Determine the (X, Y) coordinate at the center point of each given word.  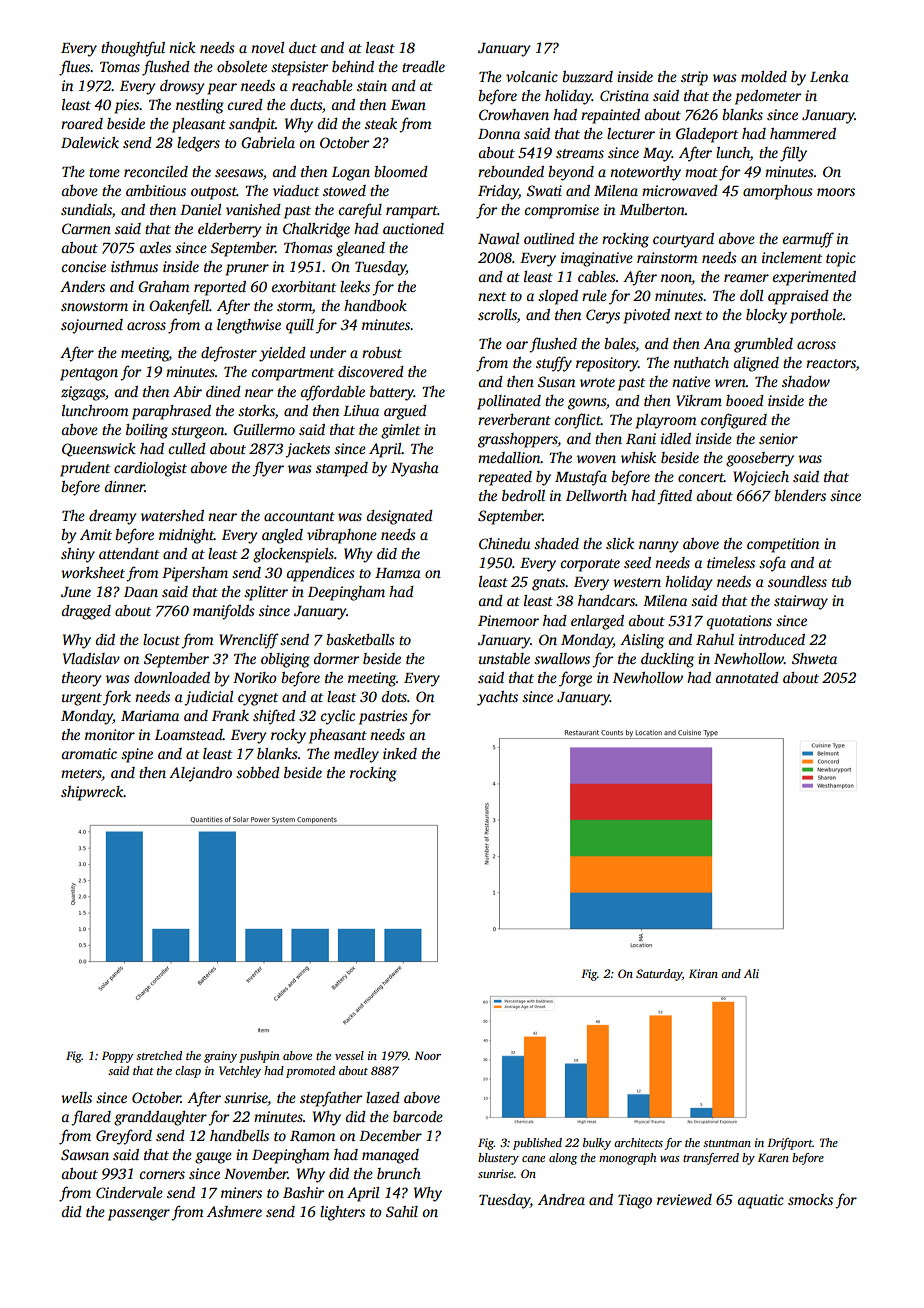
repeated (505, 478)
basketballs (360, 639)
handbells (239, 1135)
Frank (230, 715)
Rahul (715, 639)
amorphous (778, 192)
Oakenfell (179, 307)
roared (82, 123)
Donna (499, 134)
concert (701, 477)
